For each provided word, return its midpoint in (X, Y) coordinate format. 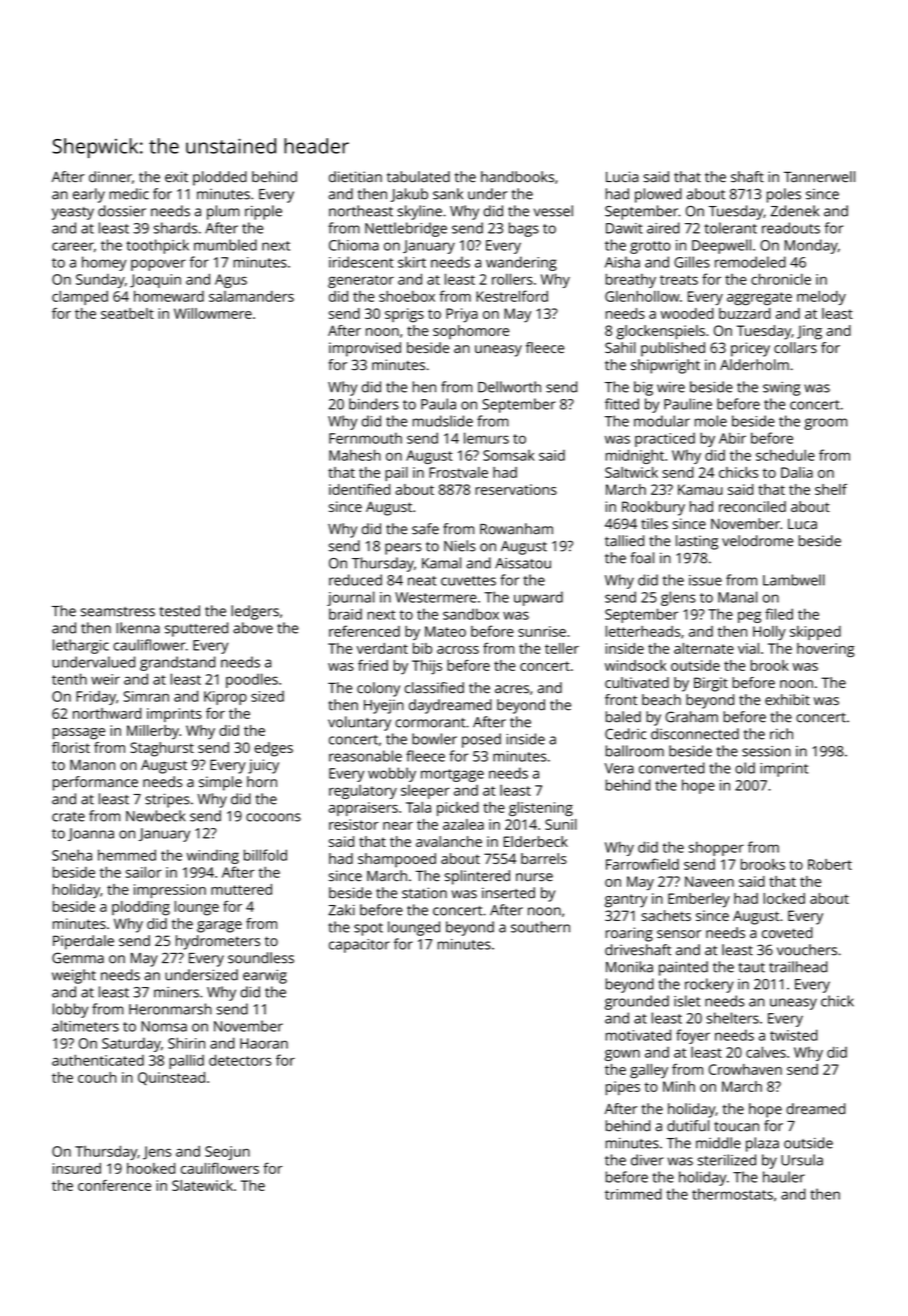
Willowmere (213, 313)
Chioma (354, 245)
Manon (92, 764)
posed (481, 740)
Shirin (186, 1043)
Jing (809, 332)
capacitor (359, 946)
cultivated (637, 682)
